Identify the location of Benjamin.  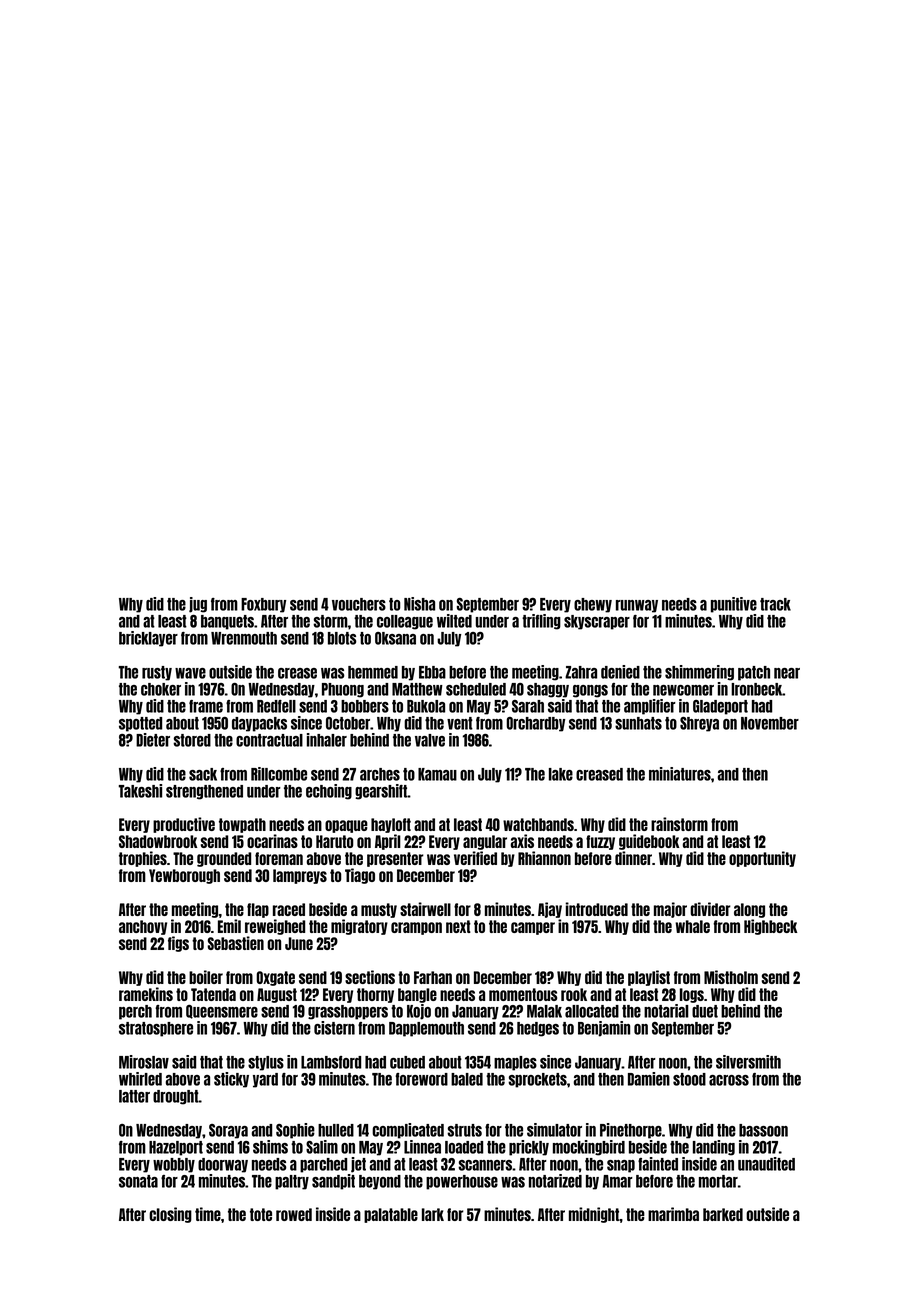
(604, 1029).
